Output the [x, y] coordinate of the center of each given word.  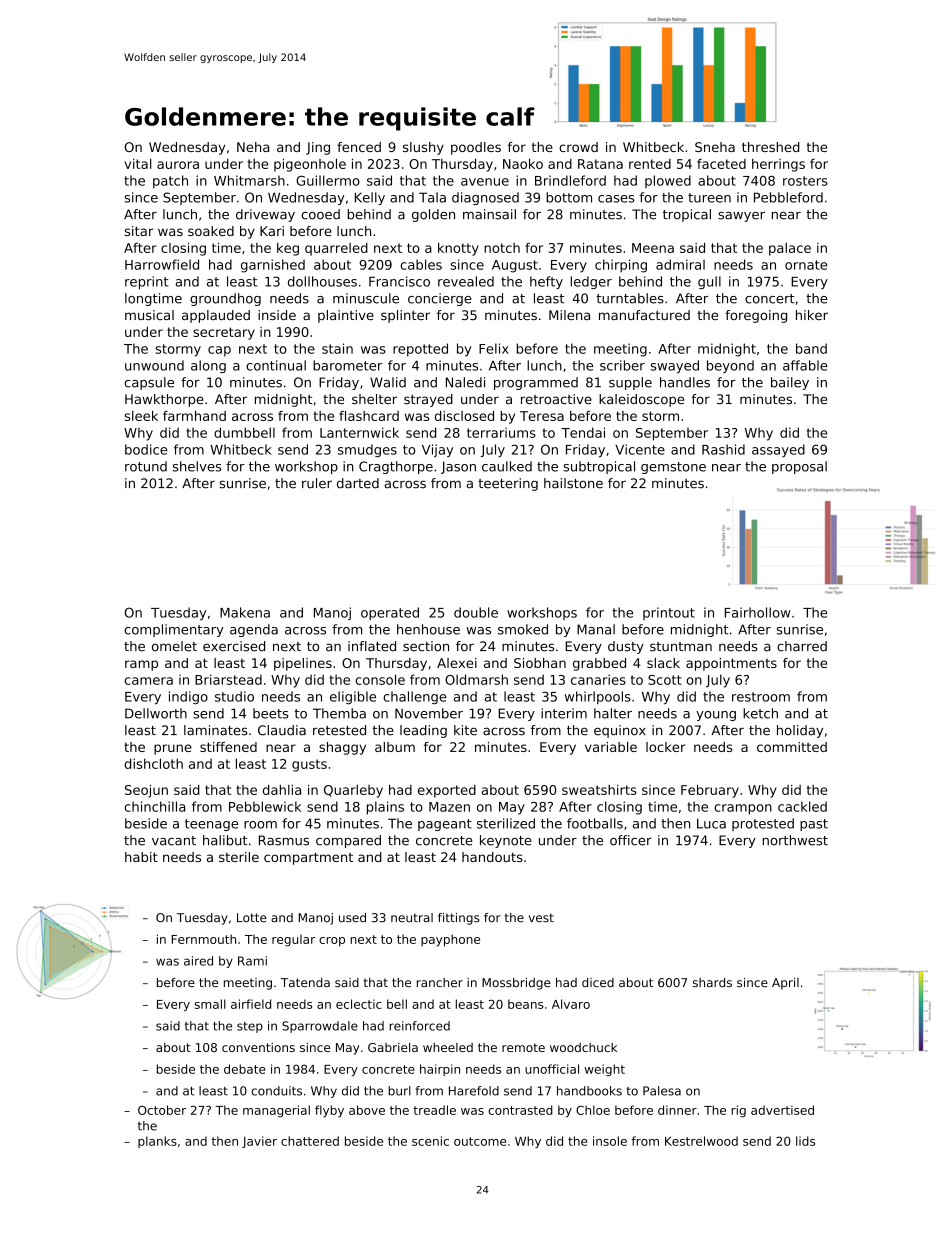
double [476, 612]
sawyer [741, 217]
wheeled [448, 1047]
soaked [211, 231]
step [250, 1027]
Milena [569, 315]
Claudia [282, 730]
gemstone [673, 468]
